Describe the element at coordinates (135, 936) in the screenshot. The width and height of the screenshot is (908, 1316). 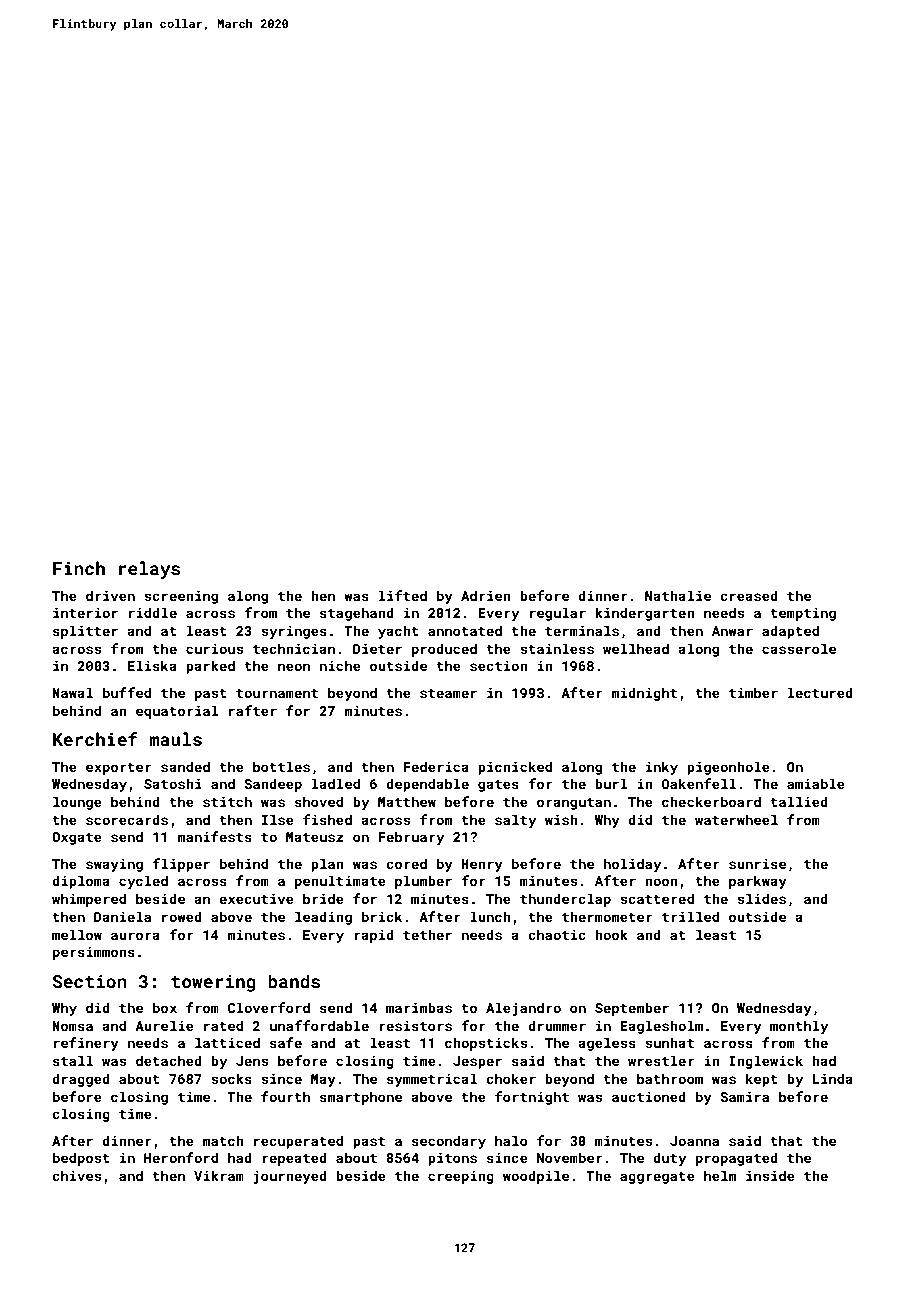
I see `aurora` at that location.
